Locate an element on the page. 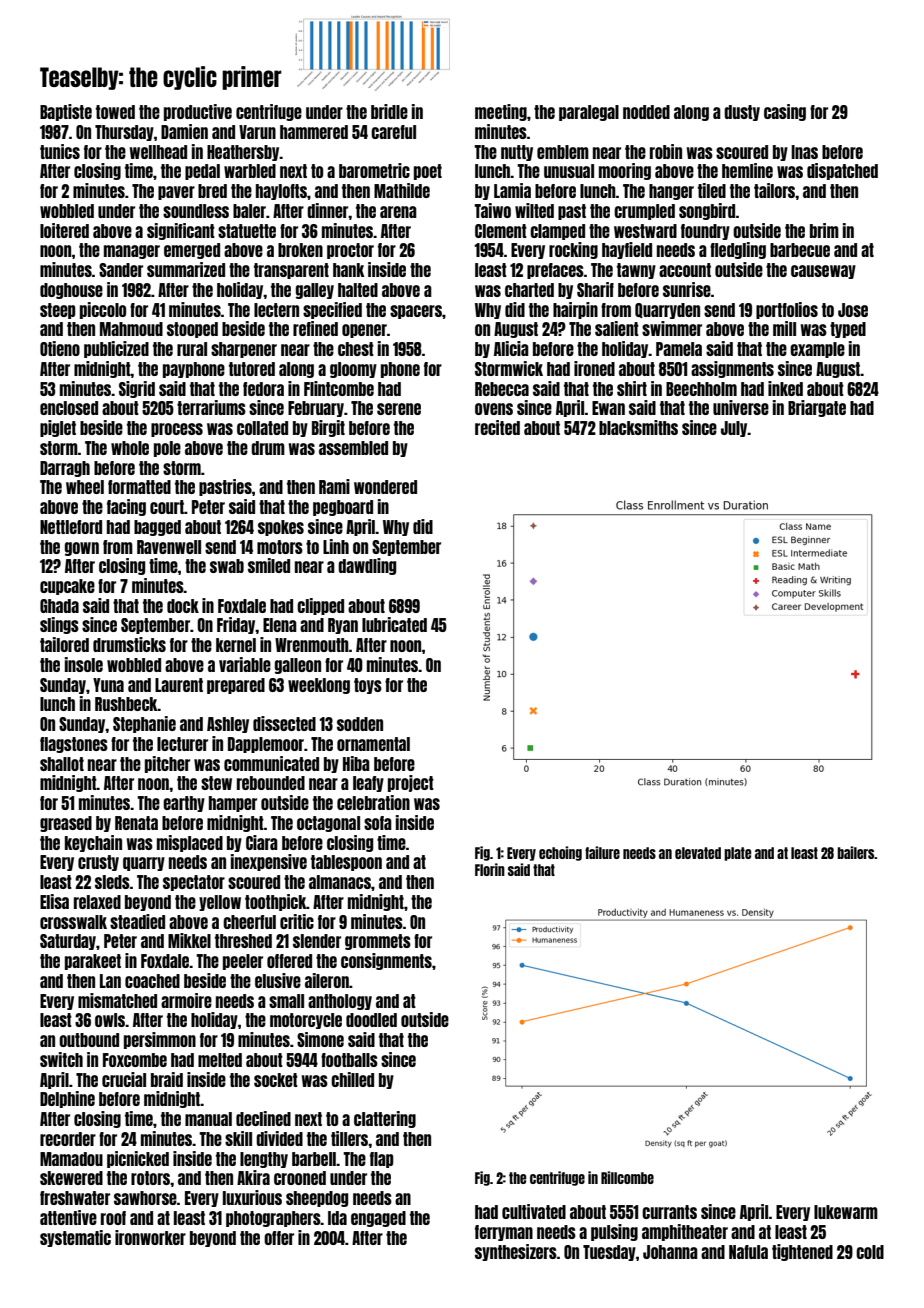 This page has width=924, height=1308. flagstones is located at coordinates (74, 745).
